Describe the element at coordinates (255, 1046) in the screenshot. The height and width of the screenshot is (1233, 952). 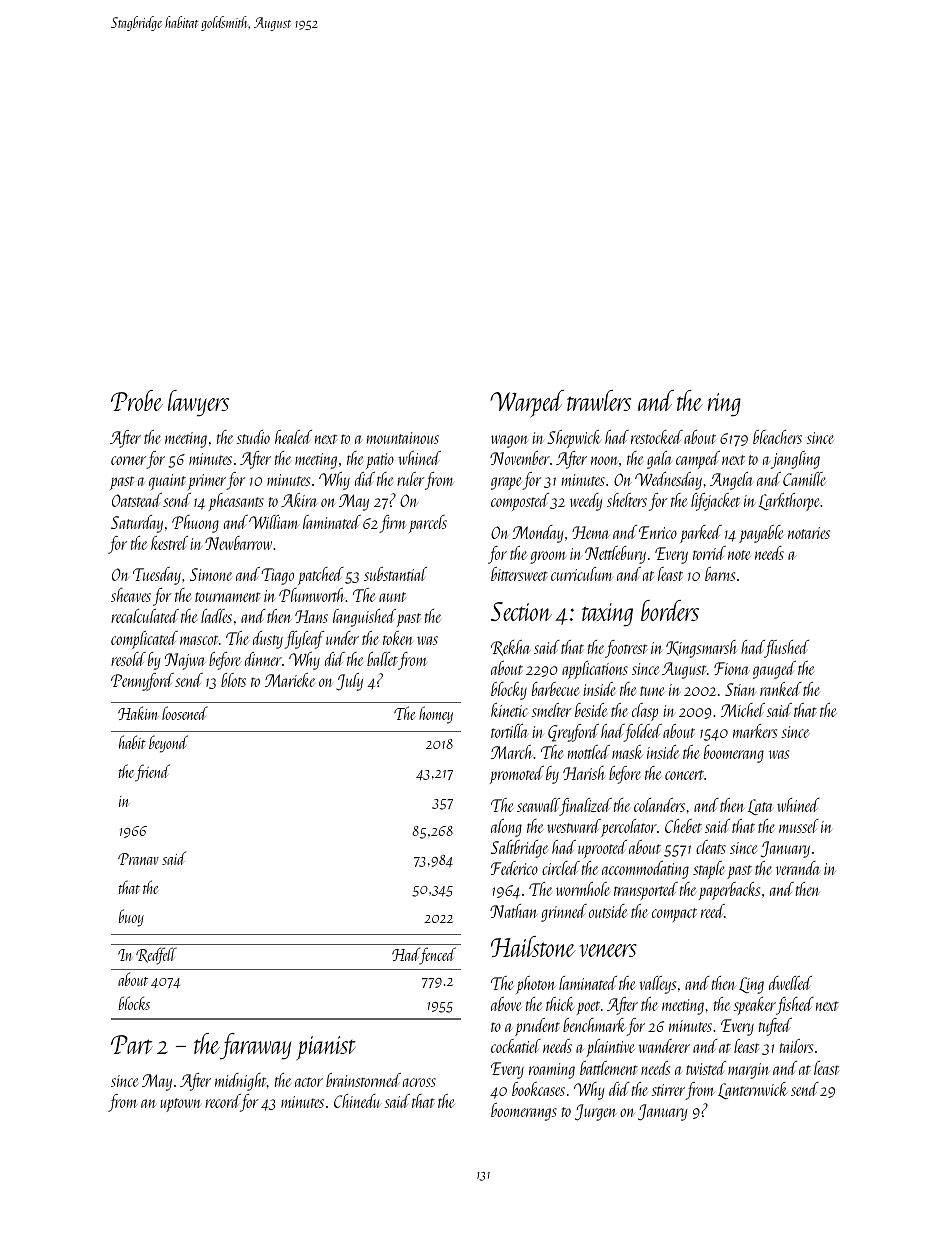
I see `faraway` at that location.
